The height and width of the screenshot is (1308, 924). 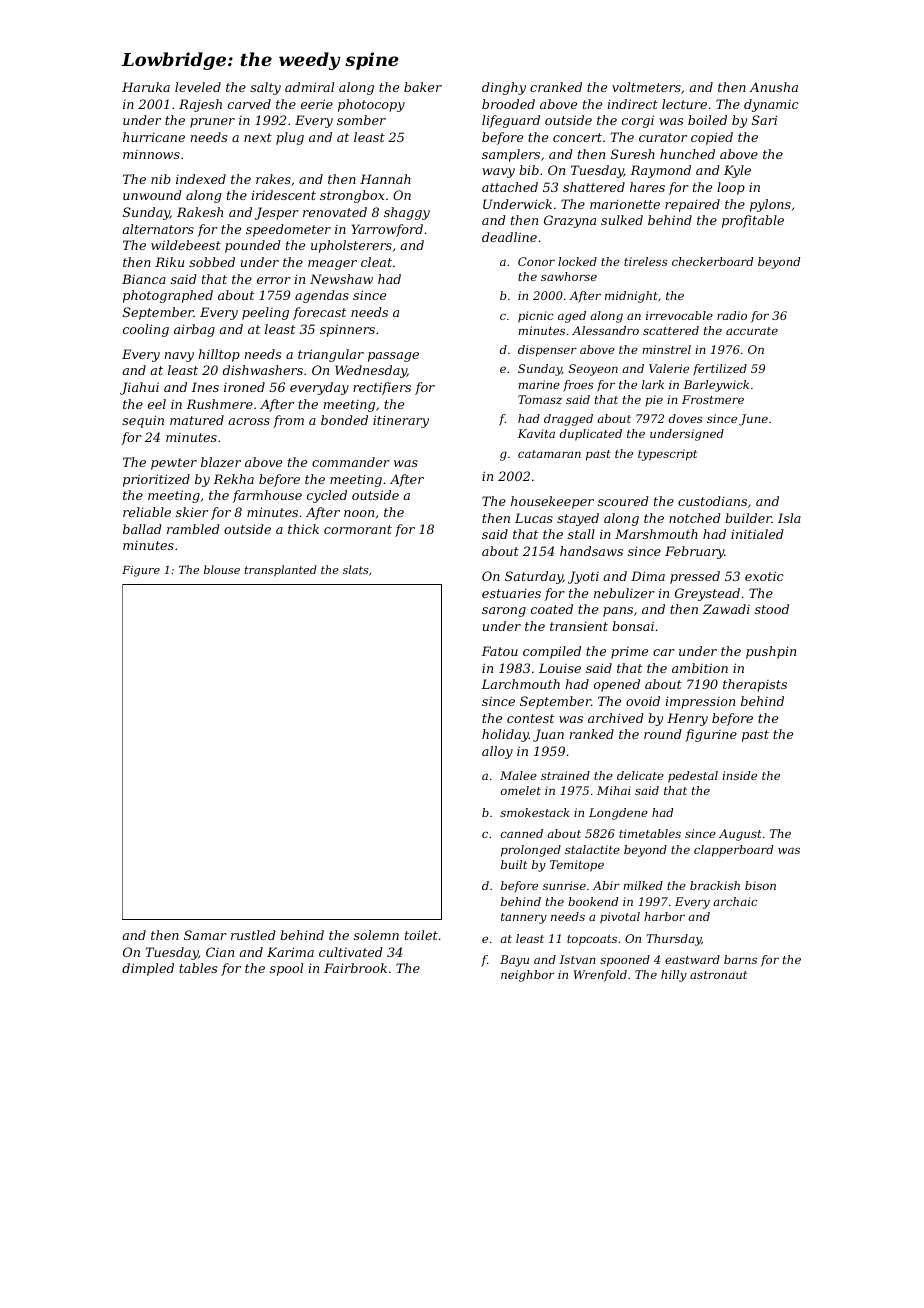 I want to click on pylons, so click(x=770, y=205).
